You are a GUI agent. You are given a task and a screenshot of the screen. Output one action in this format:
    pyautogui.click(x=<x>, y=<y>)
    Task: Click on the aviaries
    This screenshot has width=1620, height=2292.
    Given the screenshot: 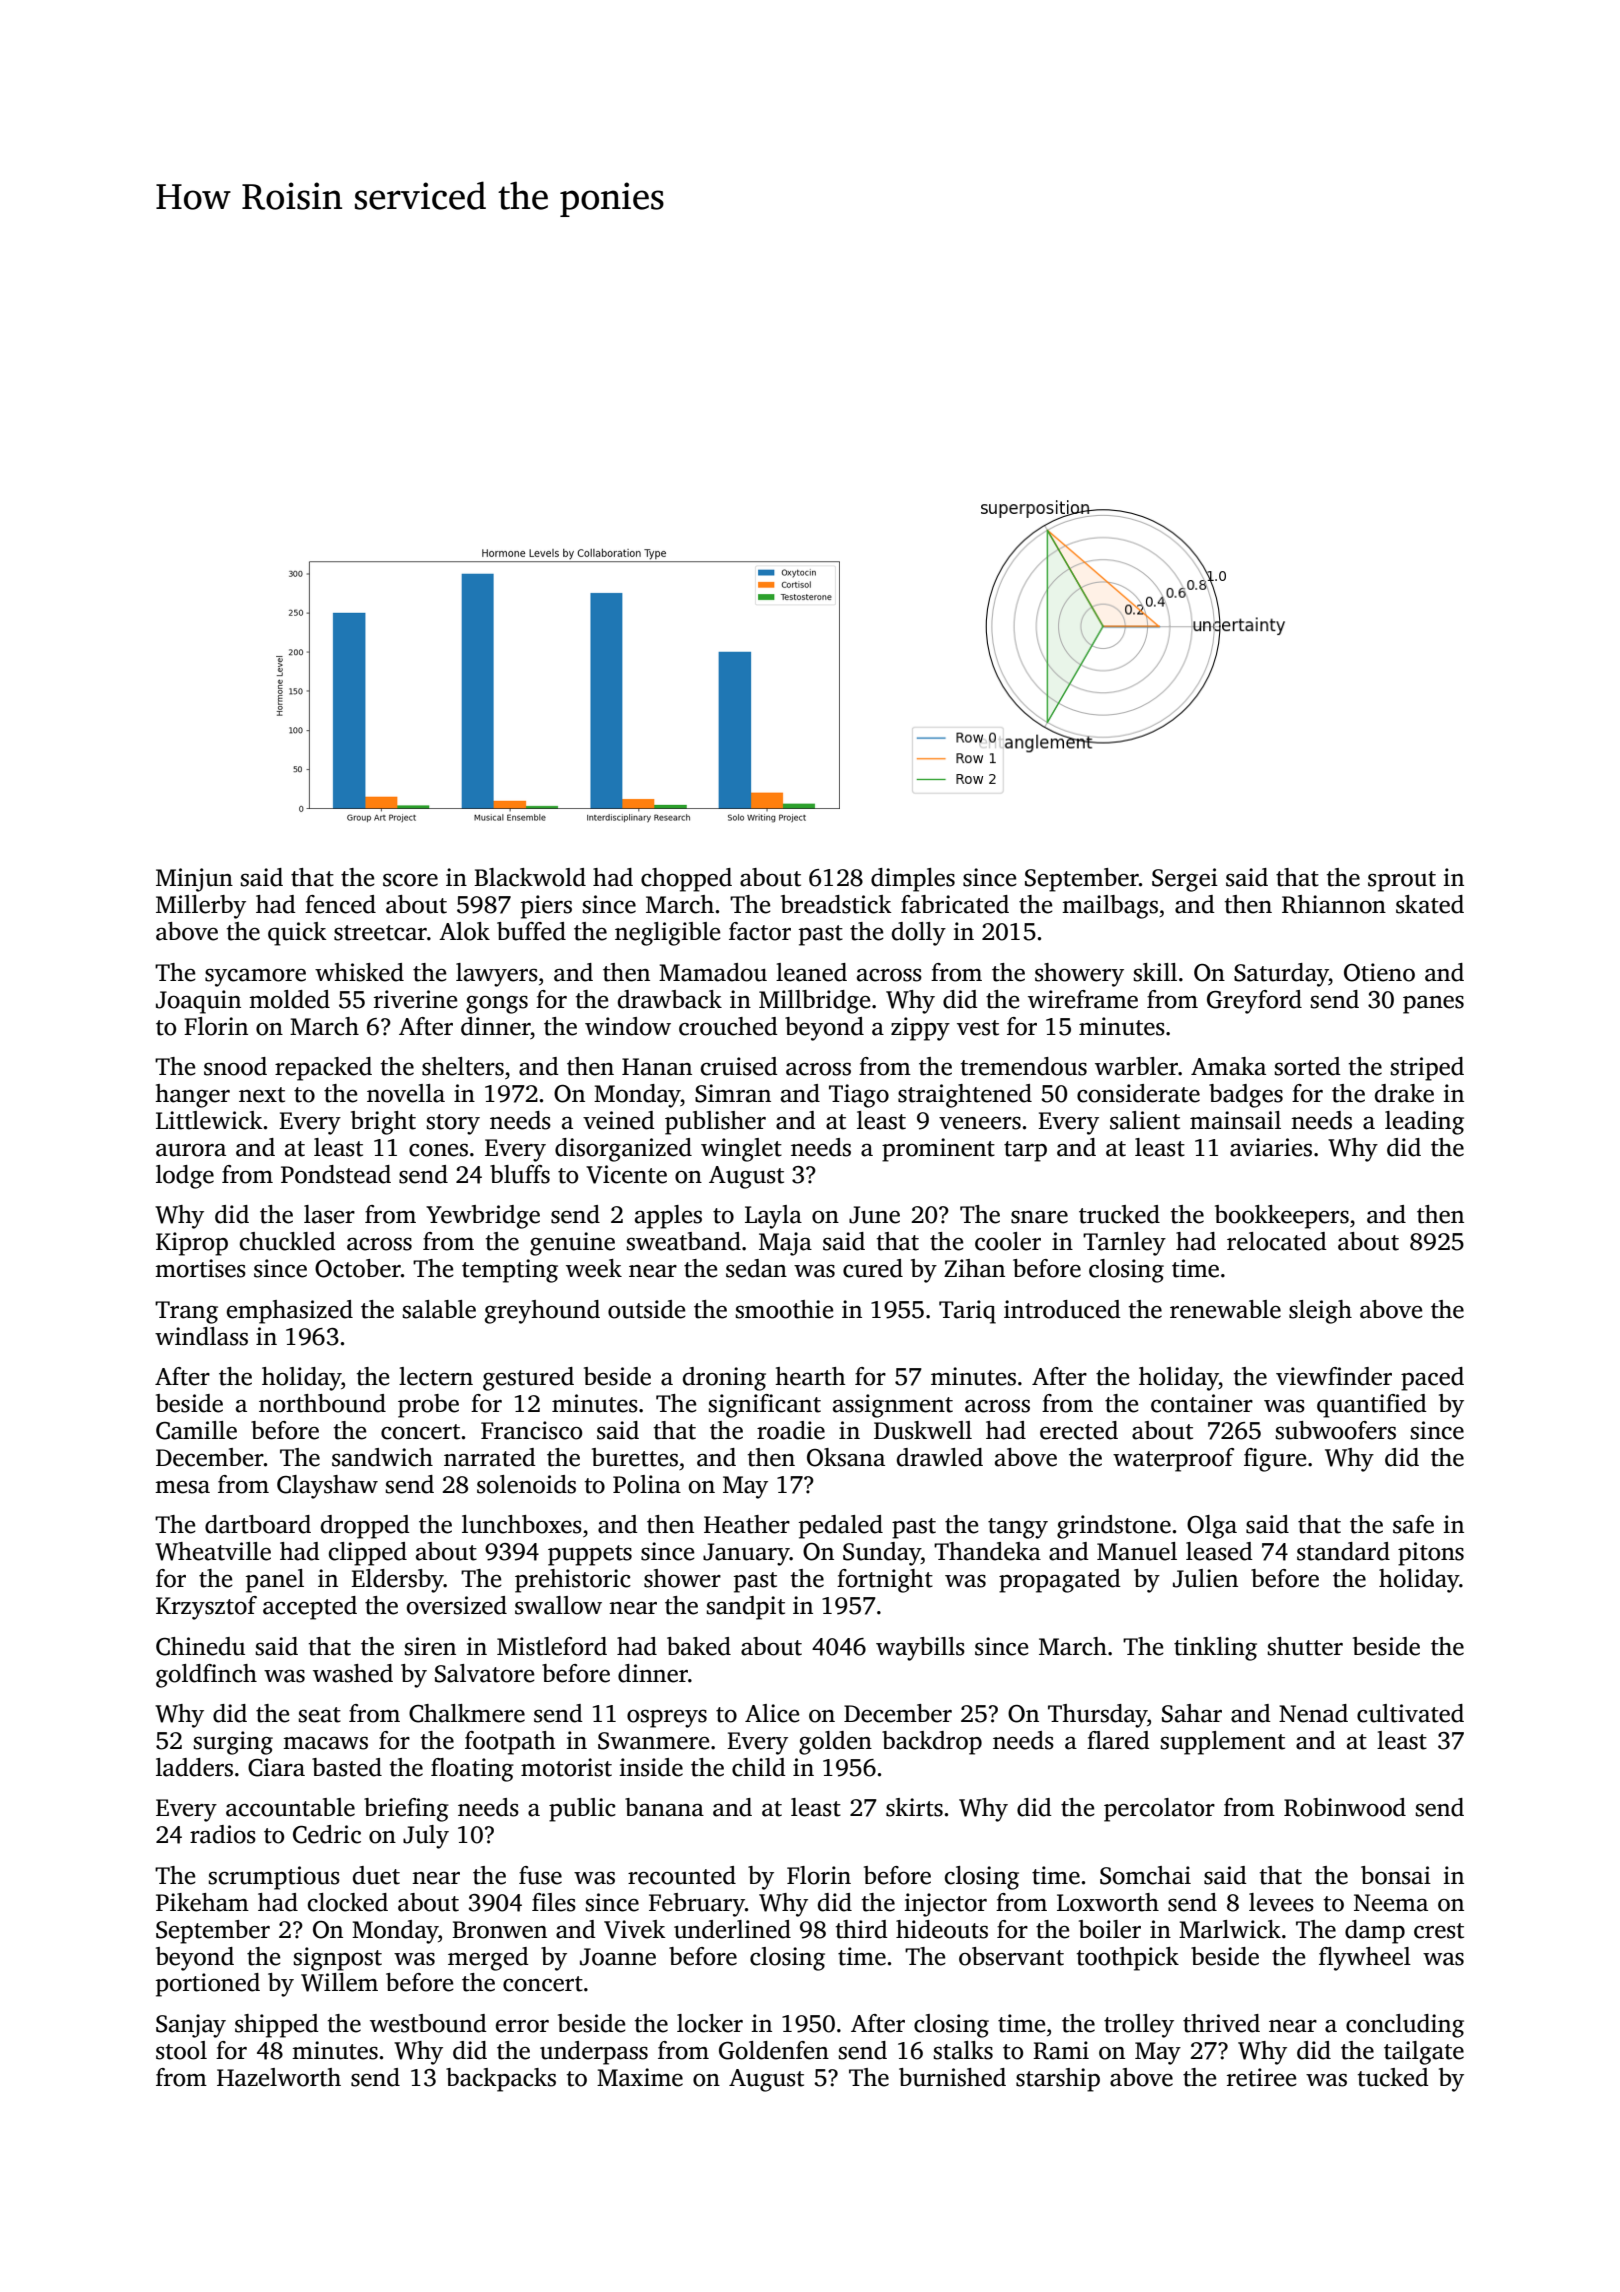 What is the action you would take?
    pyautogui.click(x=1271, y=1147)
